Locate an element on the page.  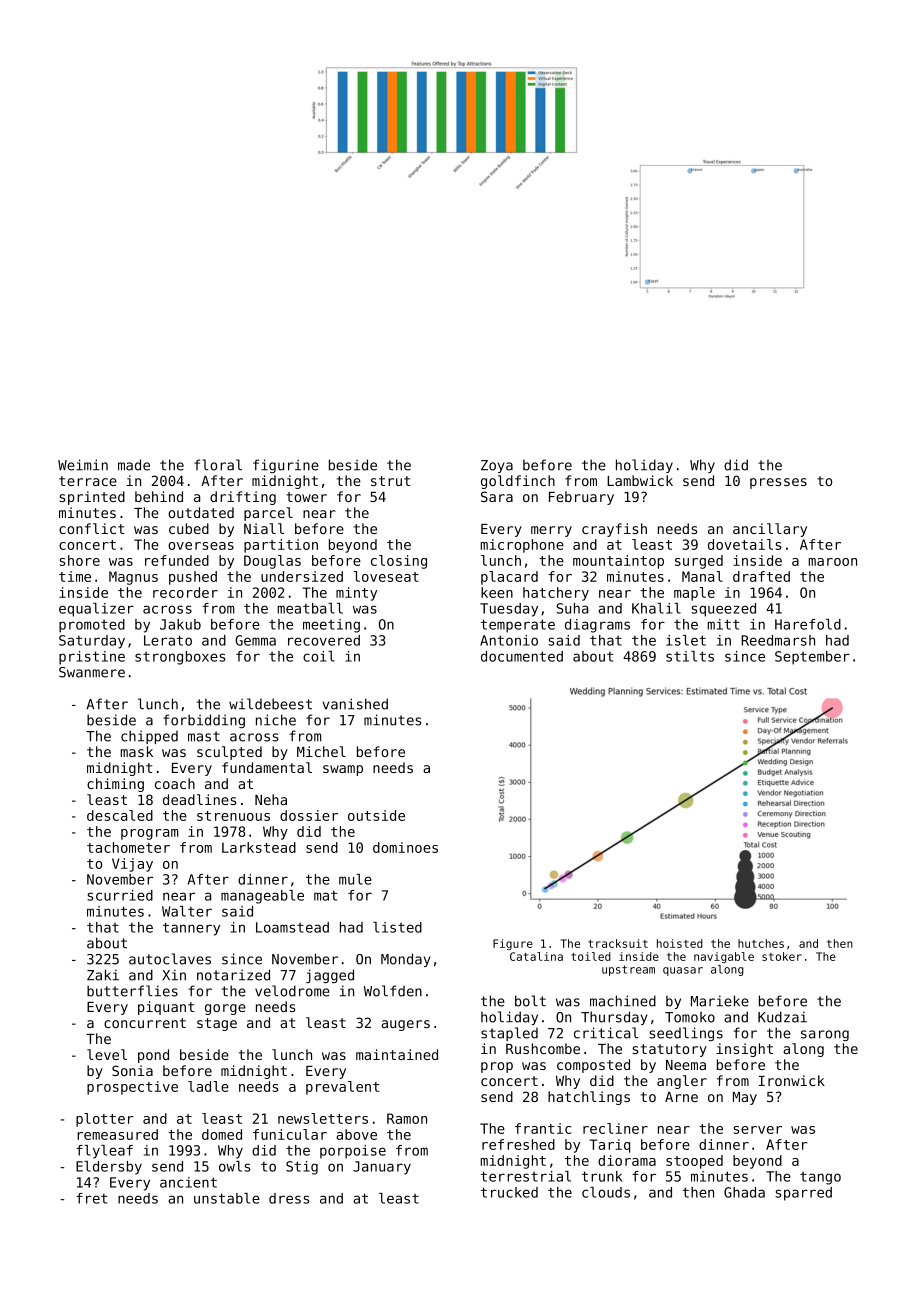
strut is located at coordinates (391, 481).
